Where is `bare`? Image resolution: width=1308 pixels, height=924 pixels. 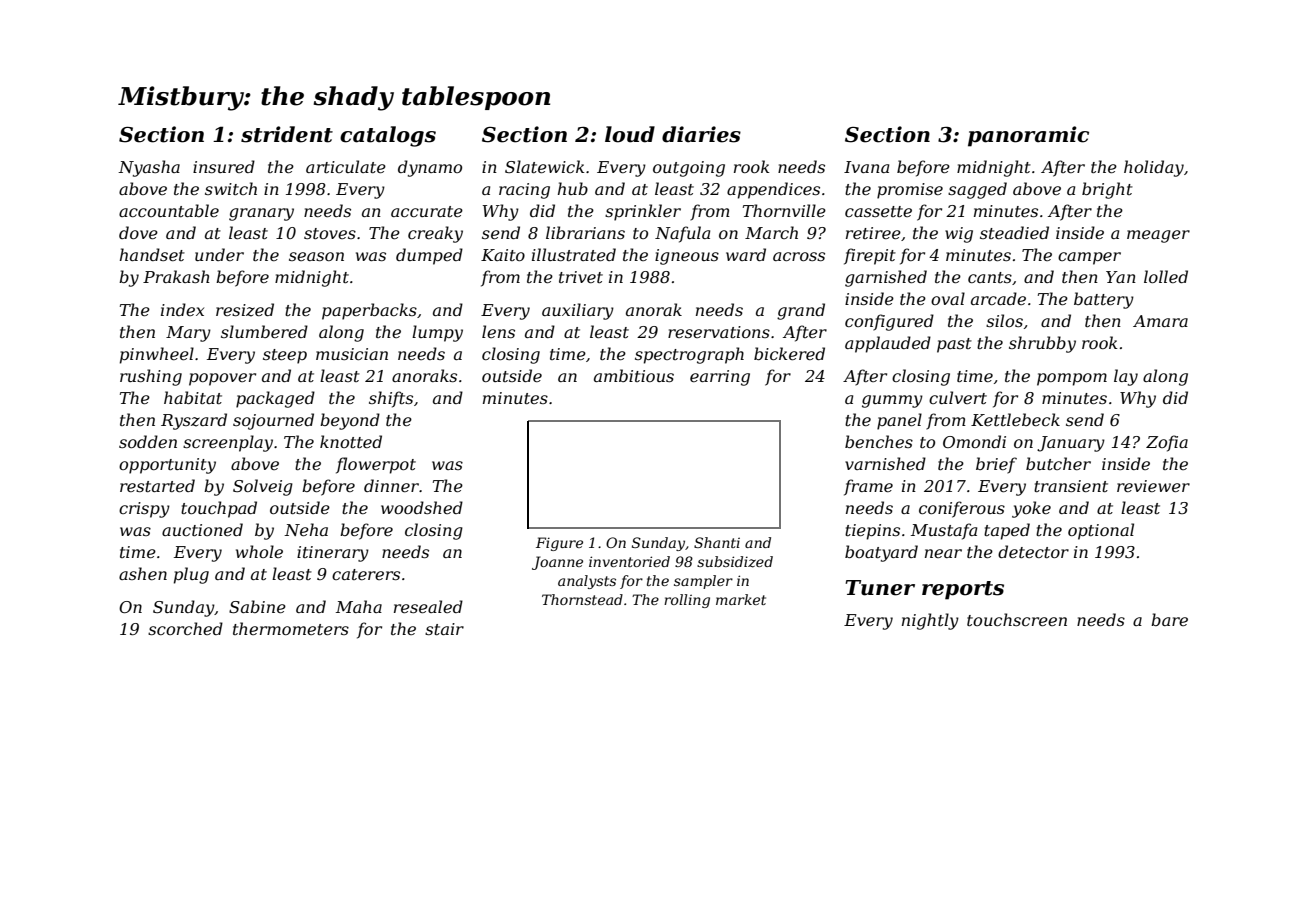
bare is located at coordinates (1169, 619).
